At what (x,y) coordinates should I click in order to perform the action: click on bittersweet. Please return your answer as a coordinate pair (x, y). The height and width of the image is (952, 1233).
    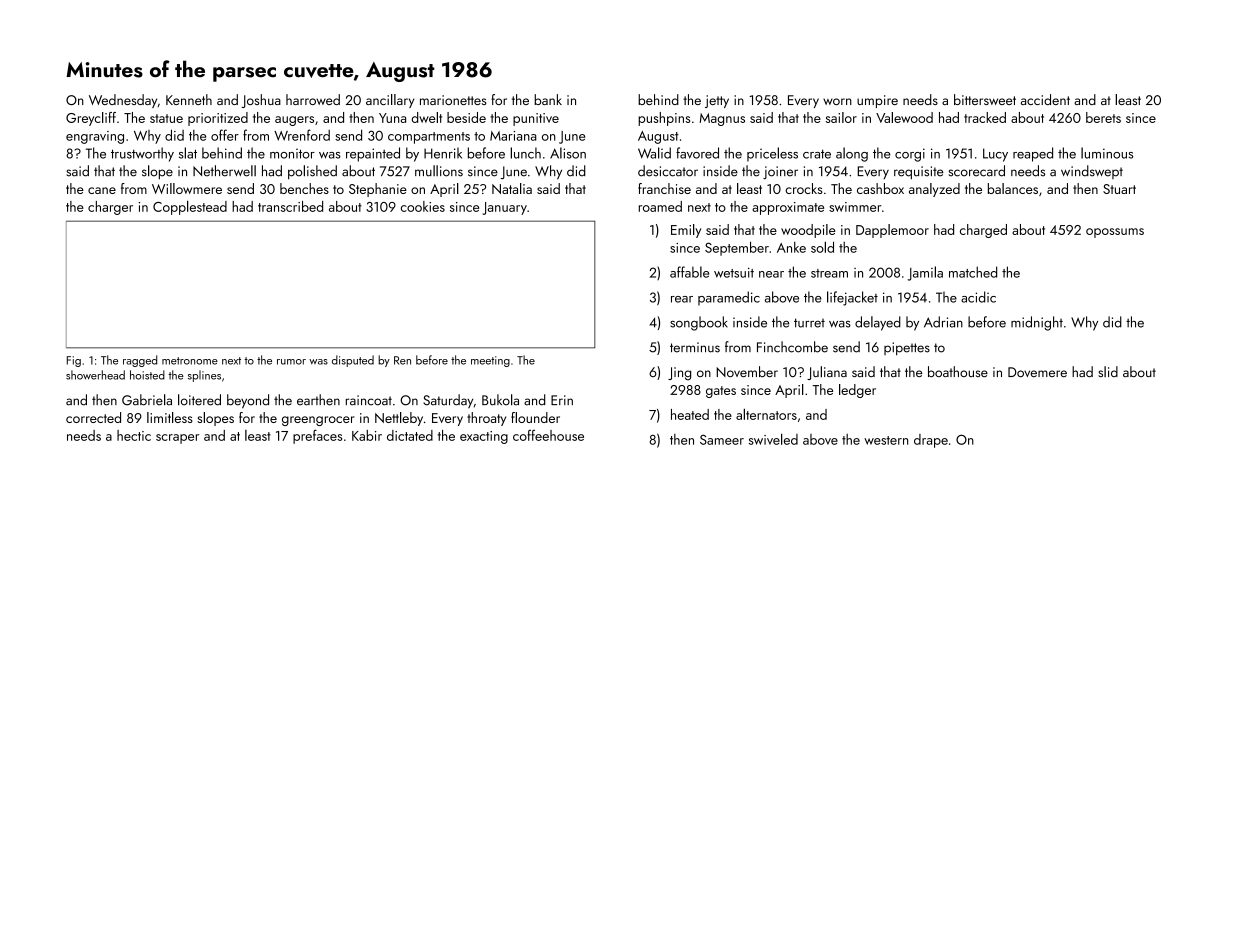
    Looking at the image, I should click on (985, 99).
